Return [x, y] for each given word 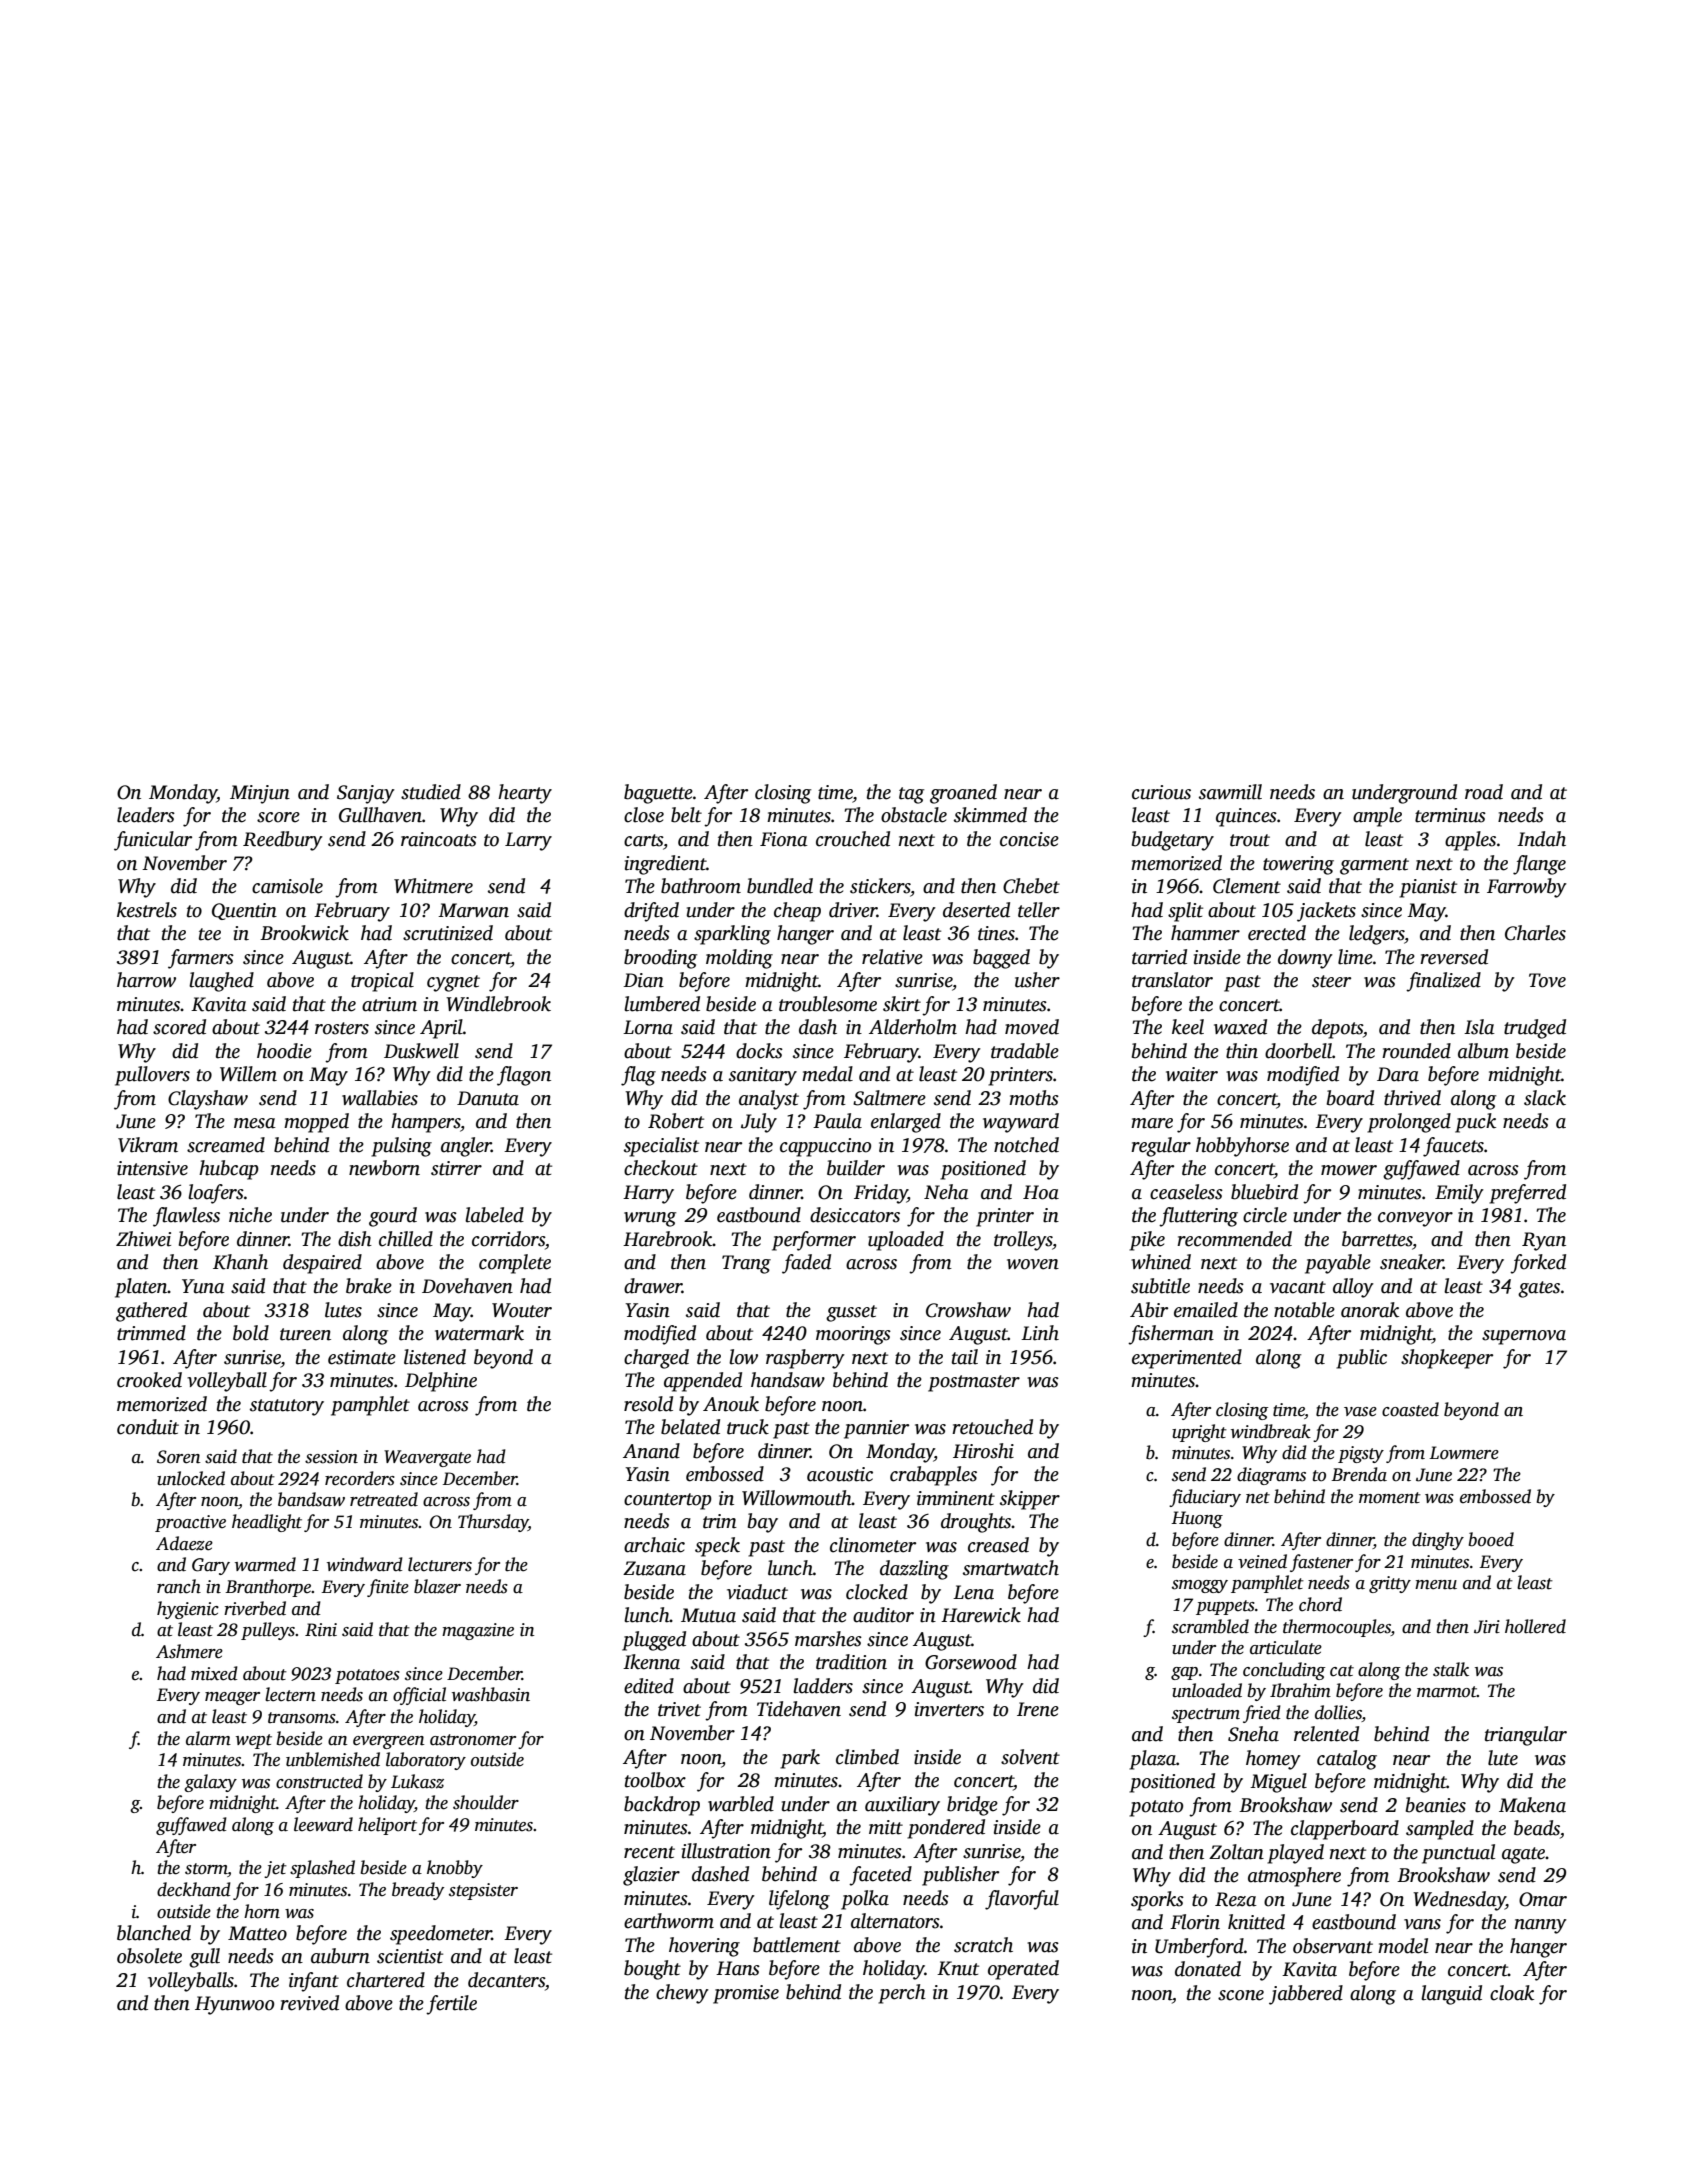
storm [206, 1870]
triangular [1526, 1736]
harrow [146, 980]
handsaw [788, 1380]
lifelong [799, 1900]
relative [892, 957]
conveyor [1415, 1219]
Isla [1479, 1027]
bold [251, 1333]
